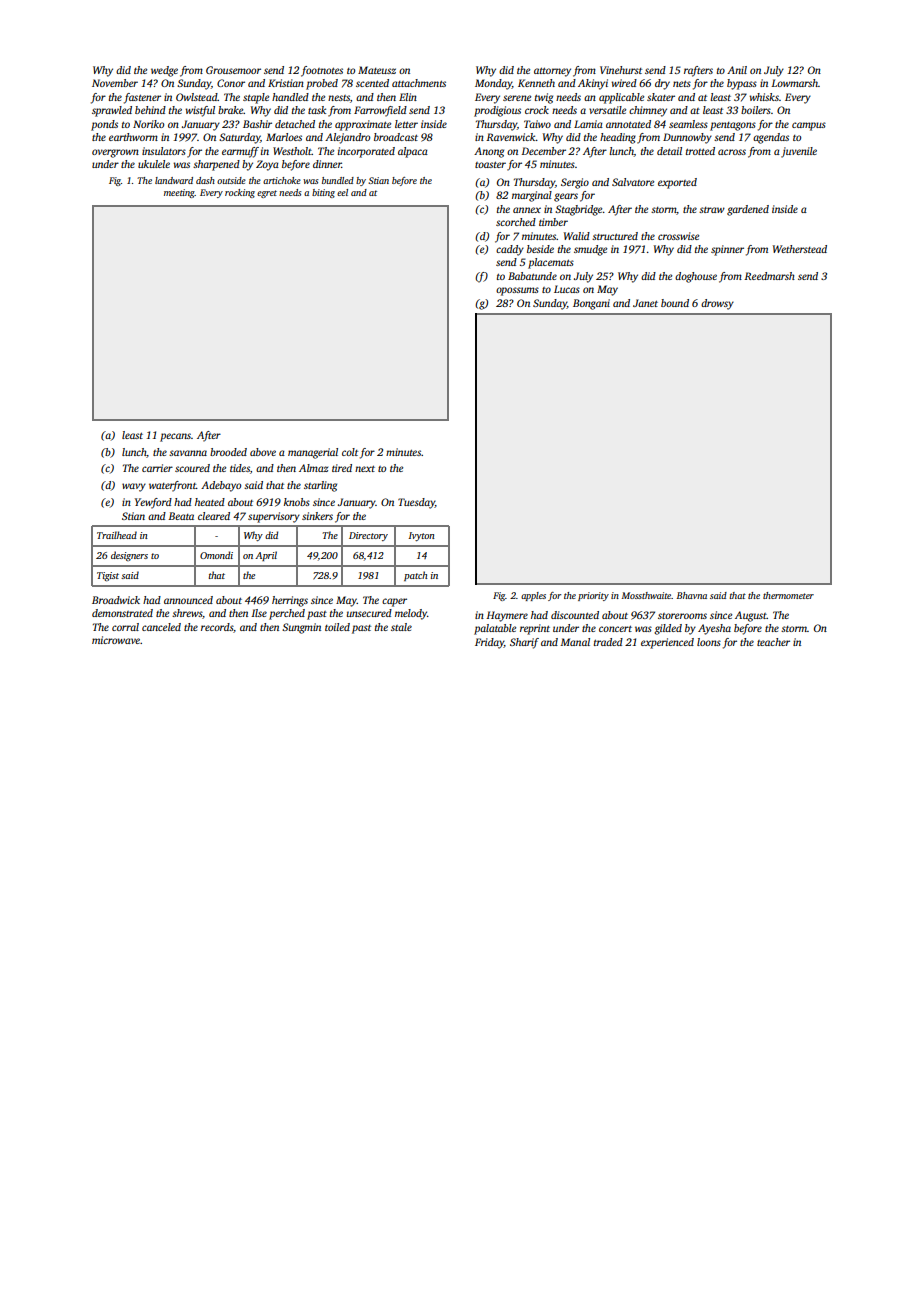 This document has width=924, height=1308. Describe the element at coordinates (157, 468) in the document. I see `carrier` at that location.
